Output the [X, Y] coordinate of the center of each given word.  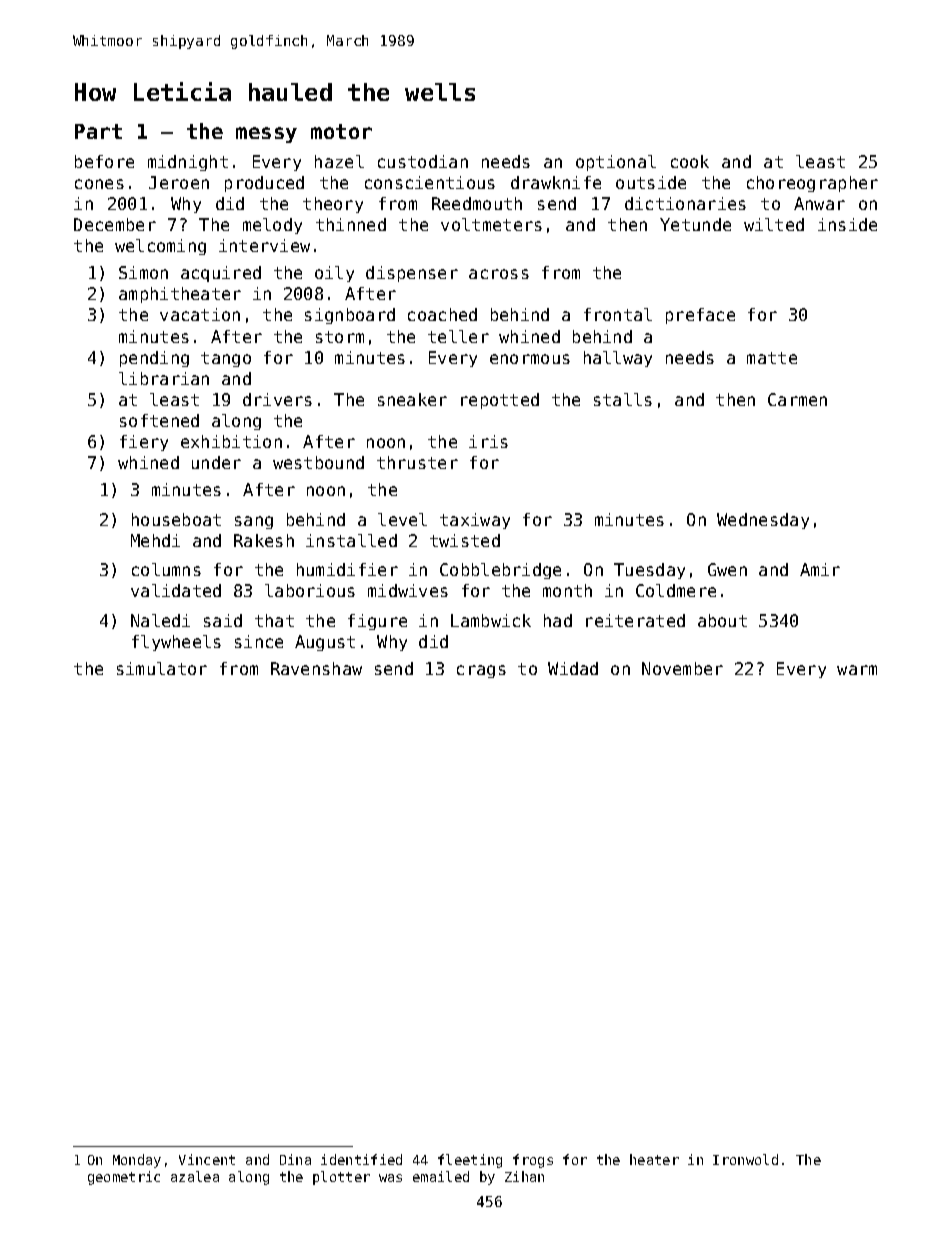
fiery [144, 443]
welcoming [160, 247]
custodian [423, 161]
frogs [533, 1161]
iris [488, 441]
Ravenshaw [316, 668]
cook [690, 161]
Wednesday [763, 521]
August [325, 643]
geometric [124, 1178]
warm [857, 670]
